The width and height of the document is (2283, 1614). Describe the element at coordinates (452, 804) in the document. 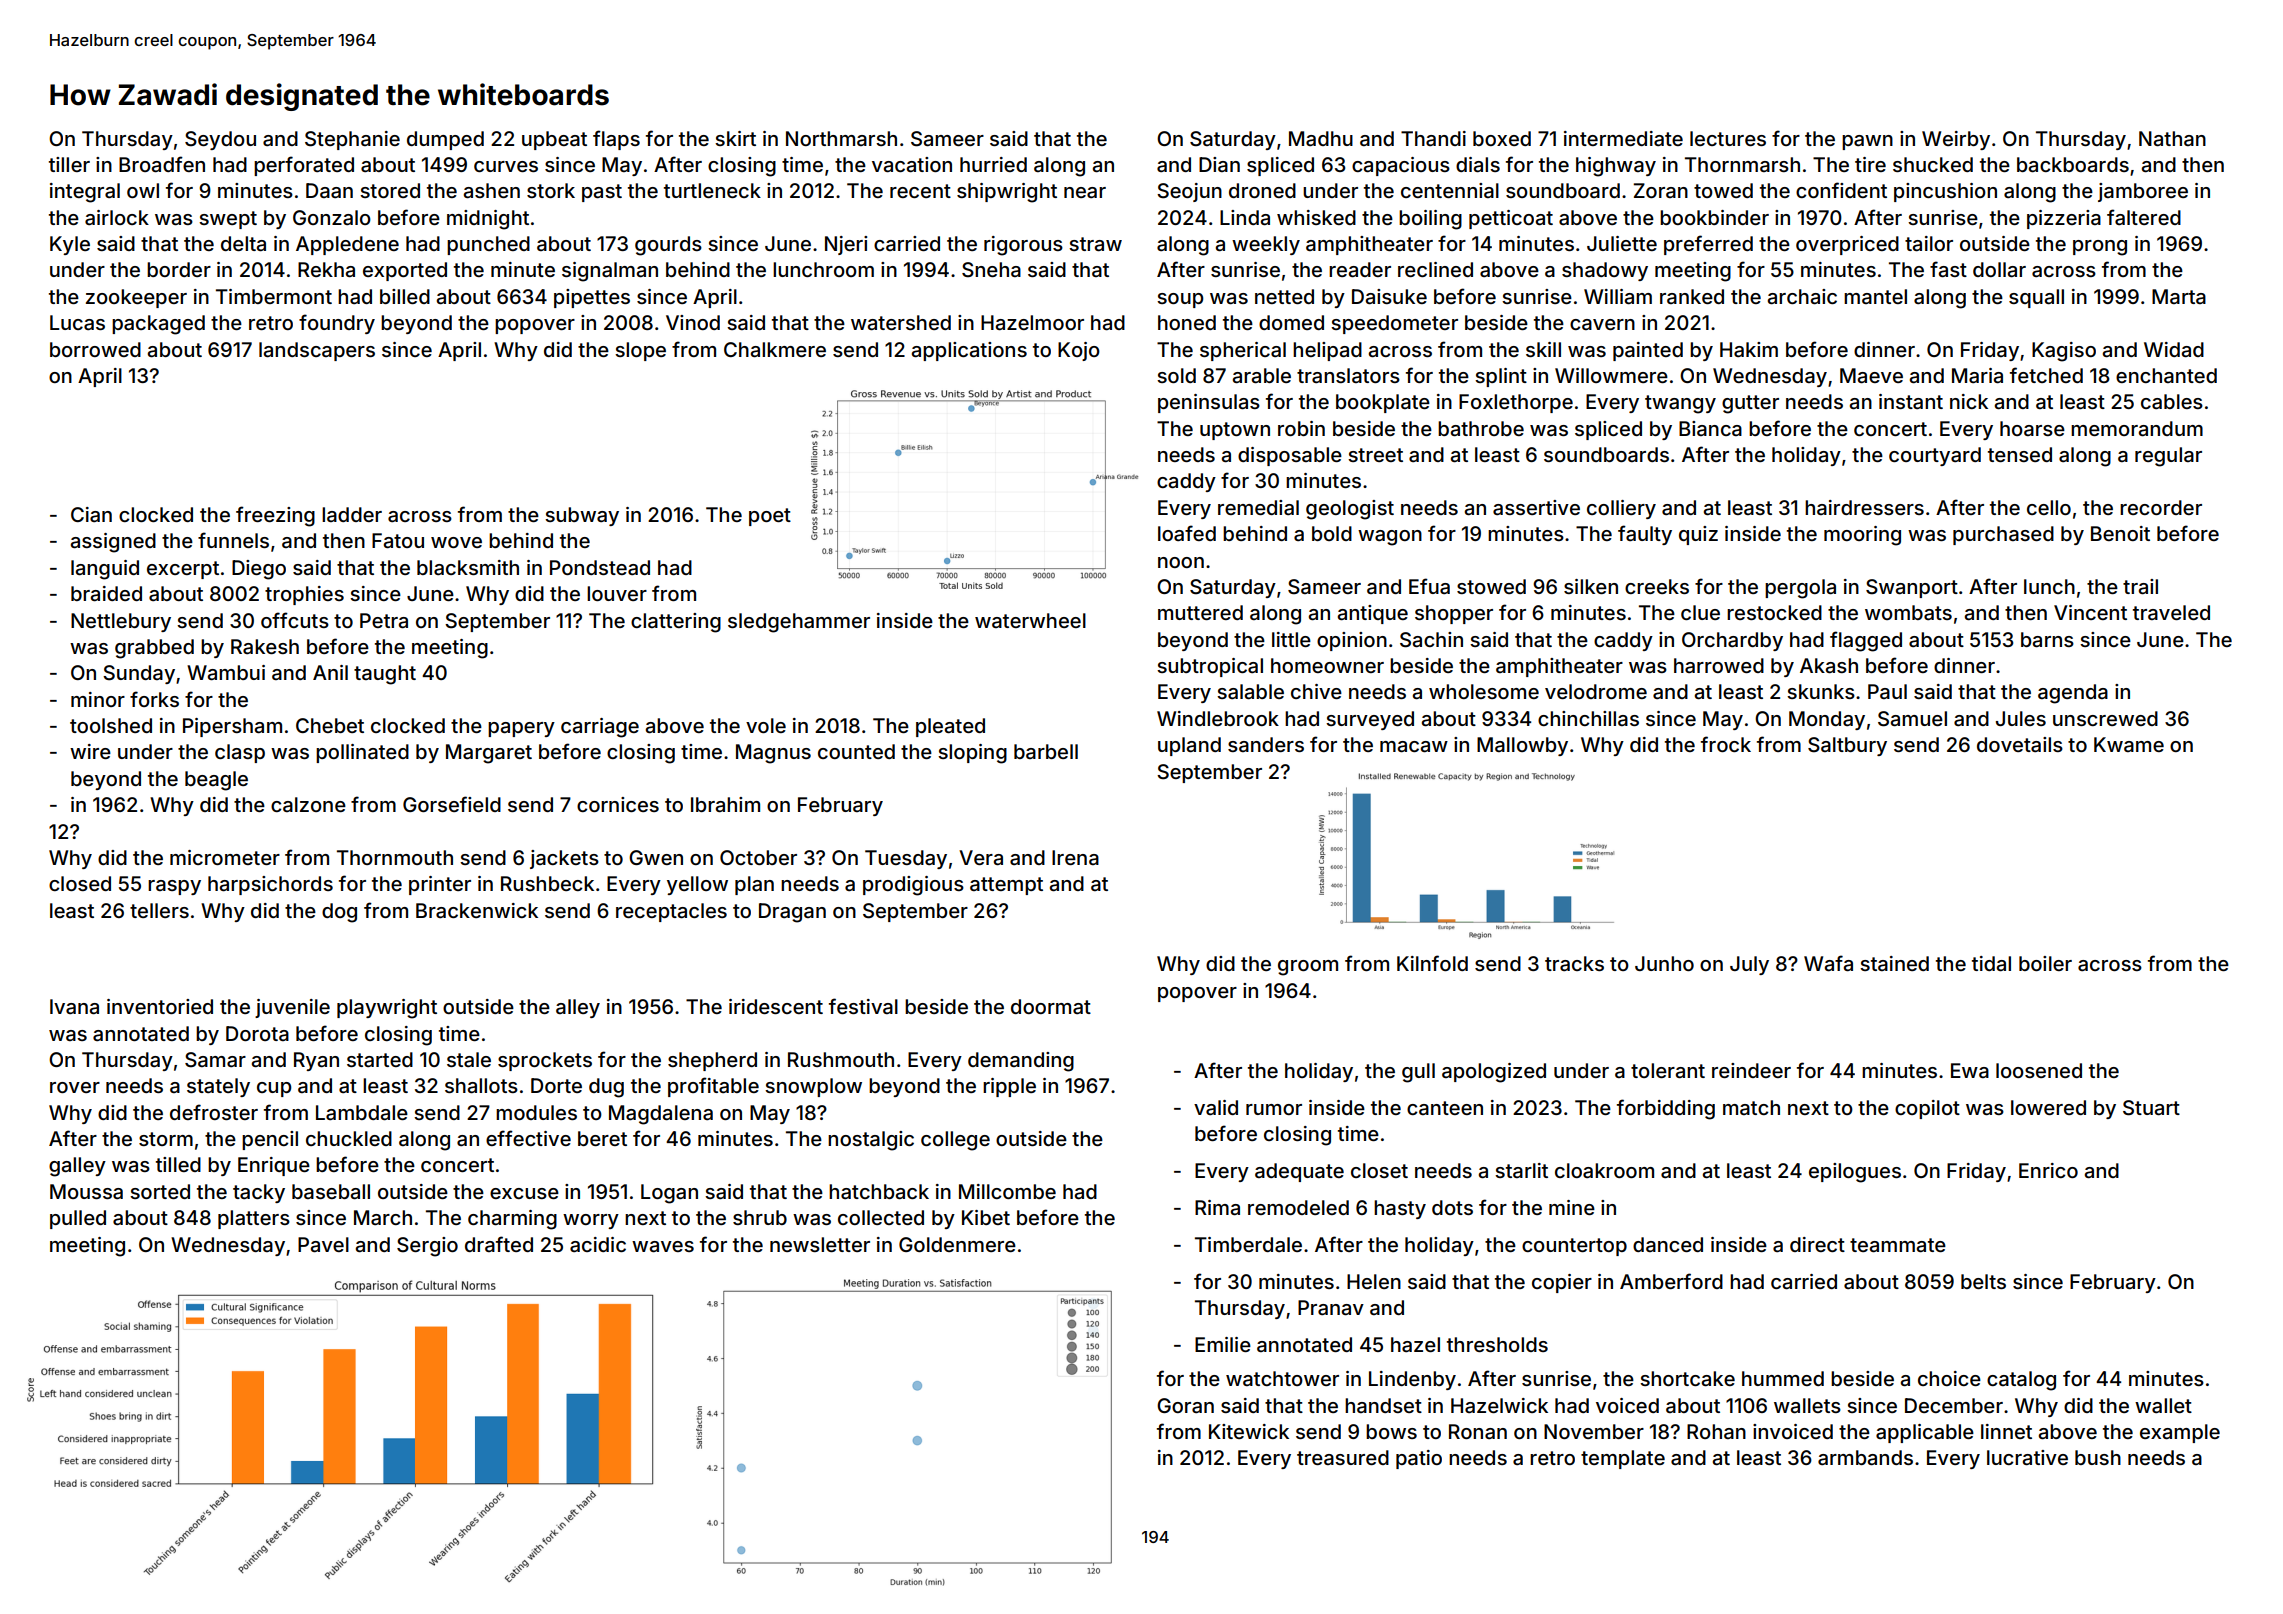

I see `Gorsefield` at that location.
